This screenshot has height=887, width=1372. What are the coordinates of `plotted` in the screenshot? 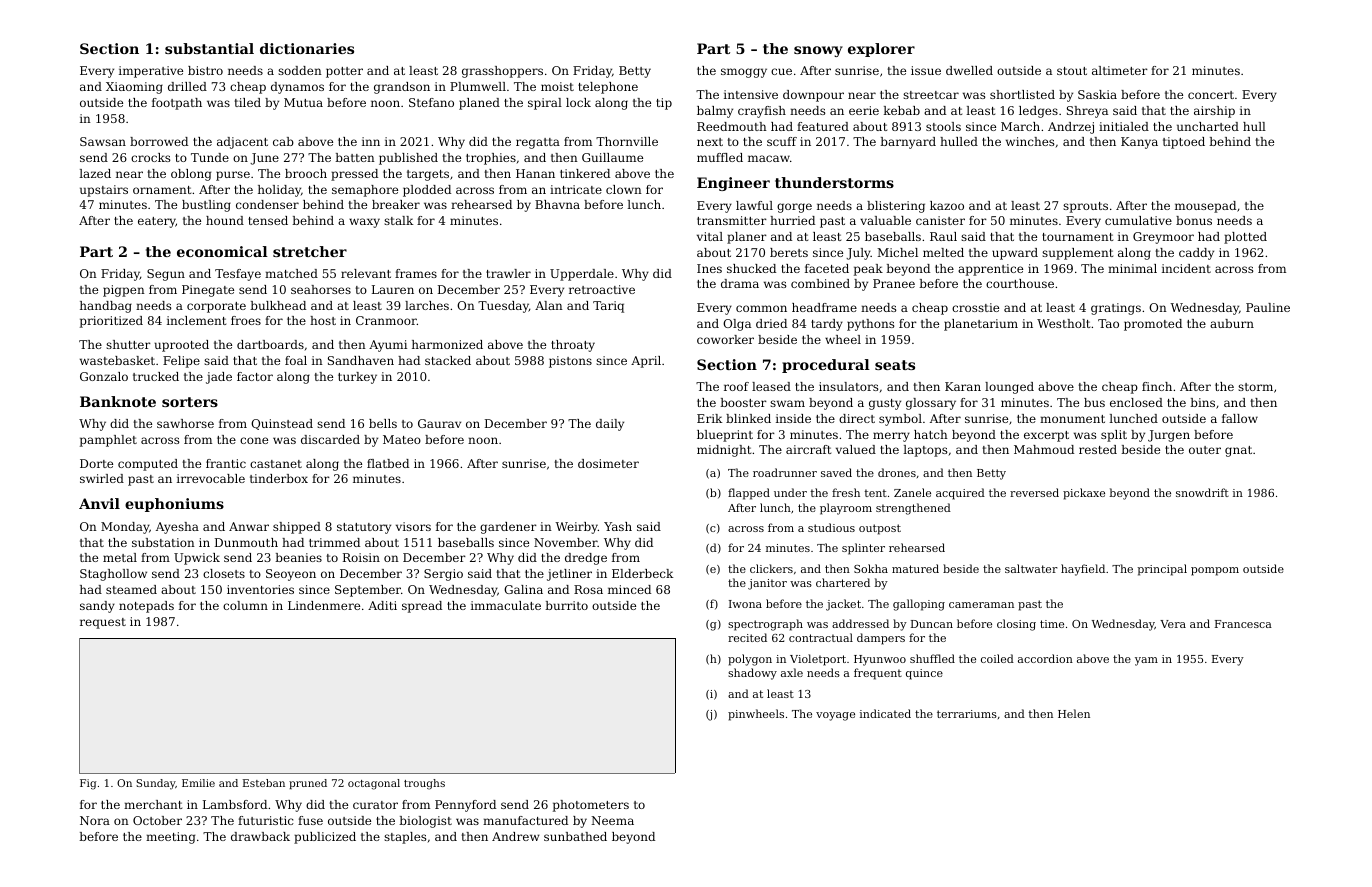 It's located at (1245, 238).
